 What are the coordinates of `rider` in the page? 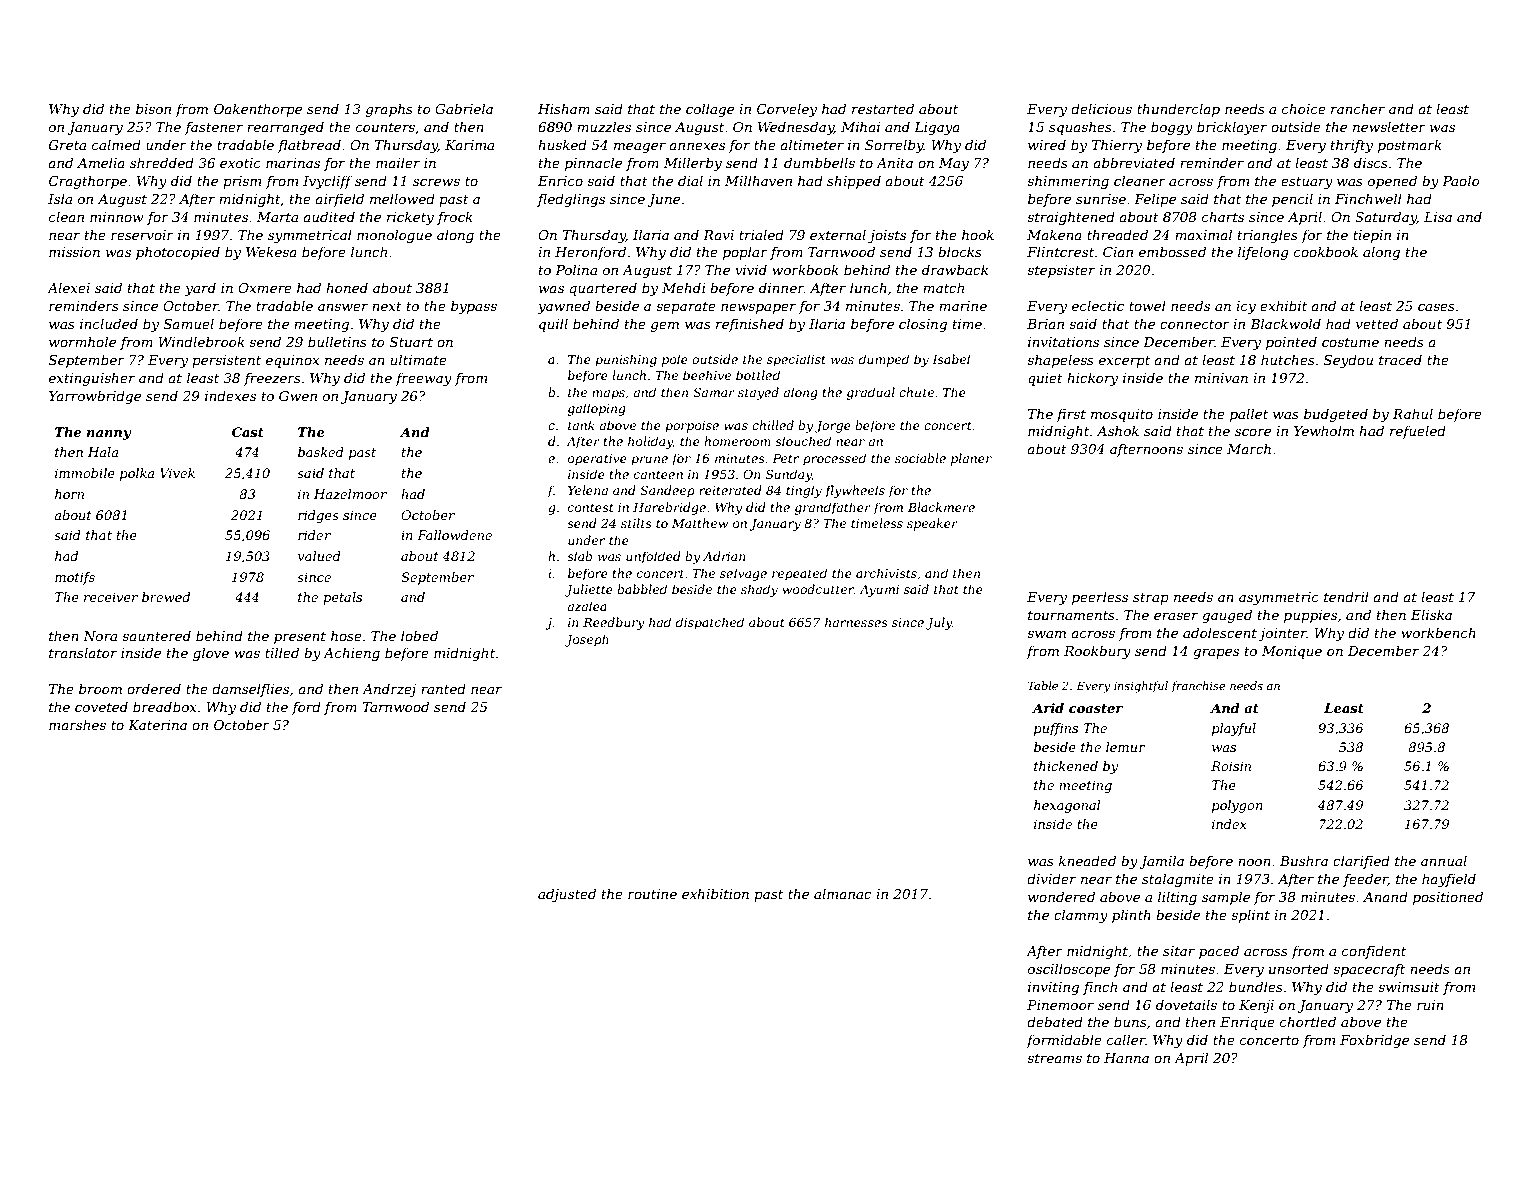 It's located at (314, 535).
